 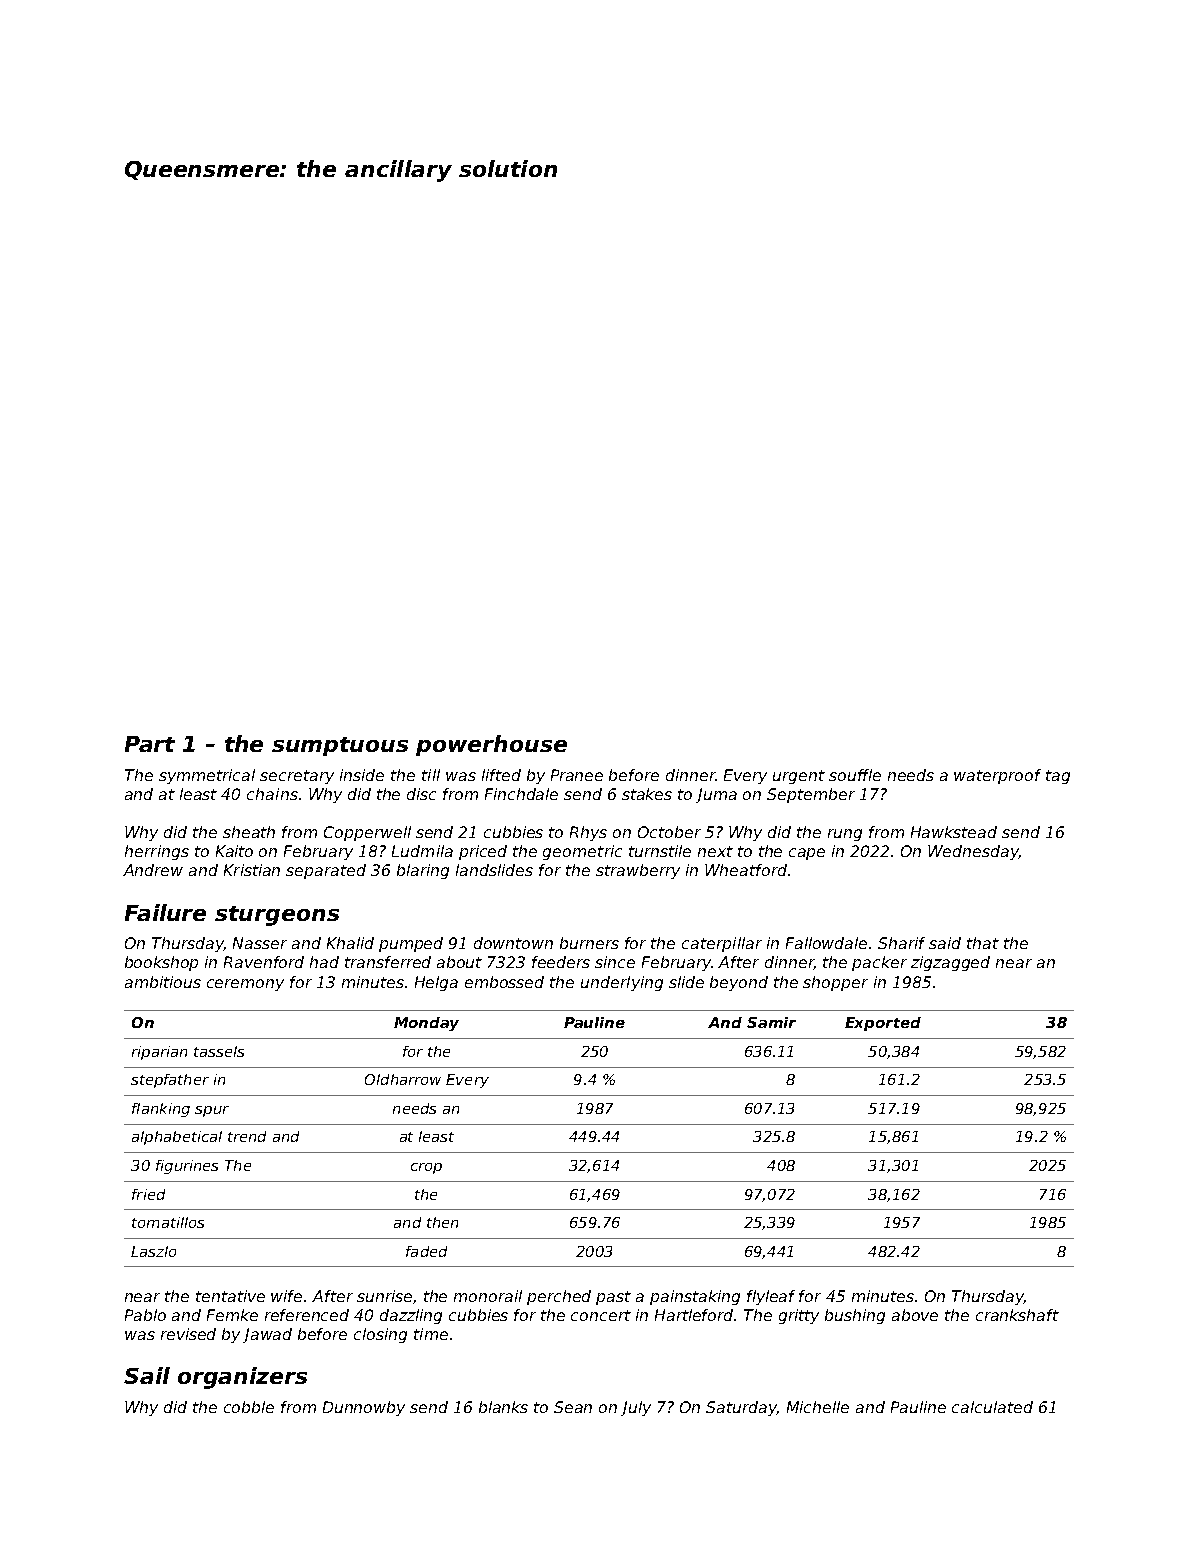 I want to click on Jawad, so click(x=267, y=1335).
